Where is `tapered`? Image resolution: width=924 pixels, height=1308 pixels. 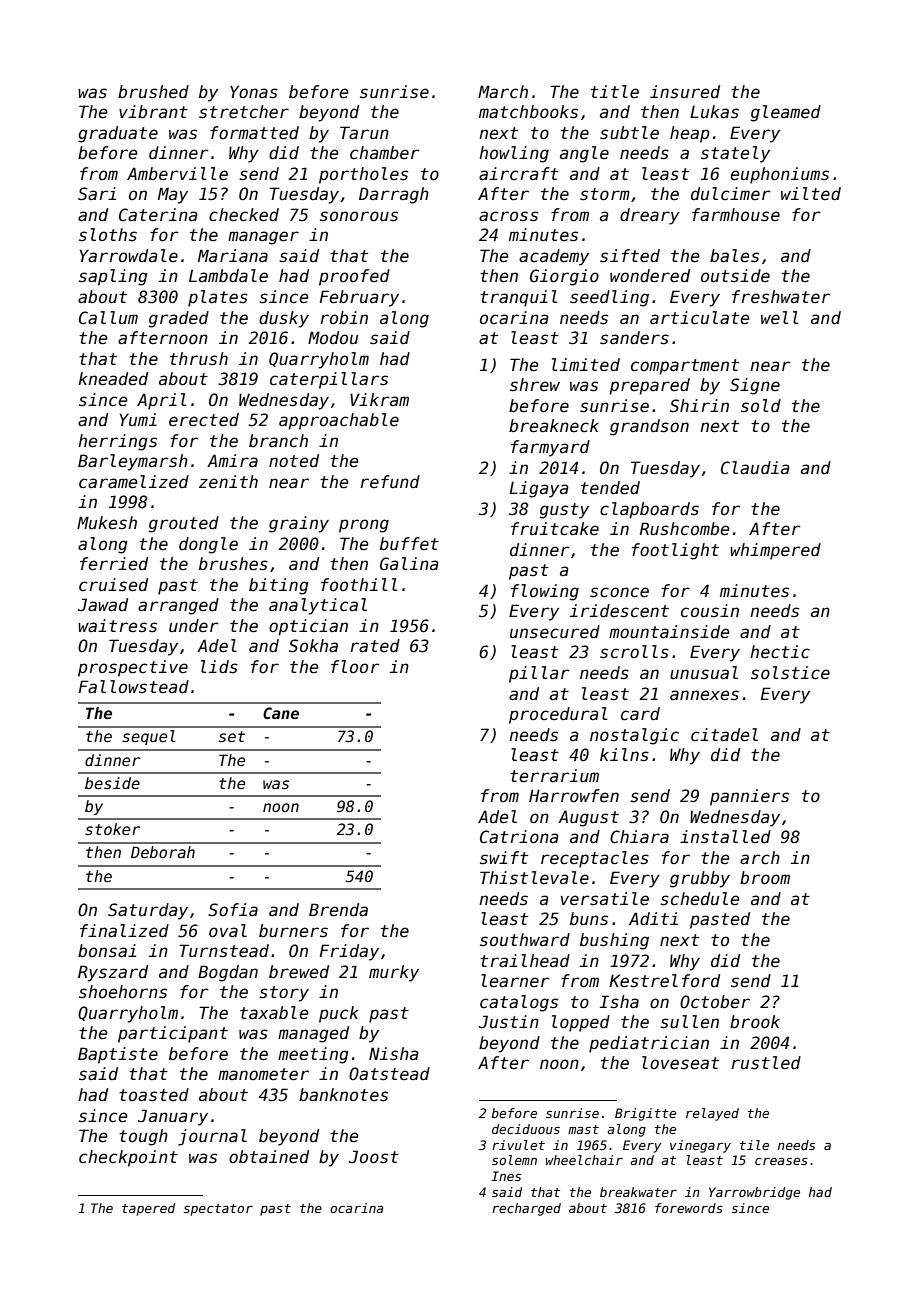 tapered is located at coordinates (148, 1209).
